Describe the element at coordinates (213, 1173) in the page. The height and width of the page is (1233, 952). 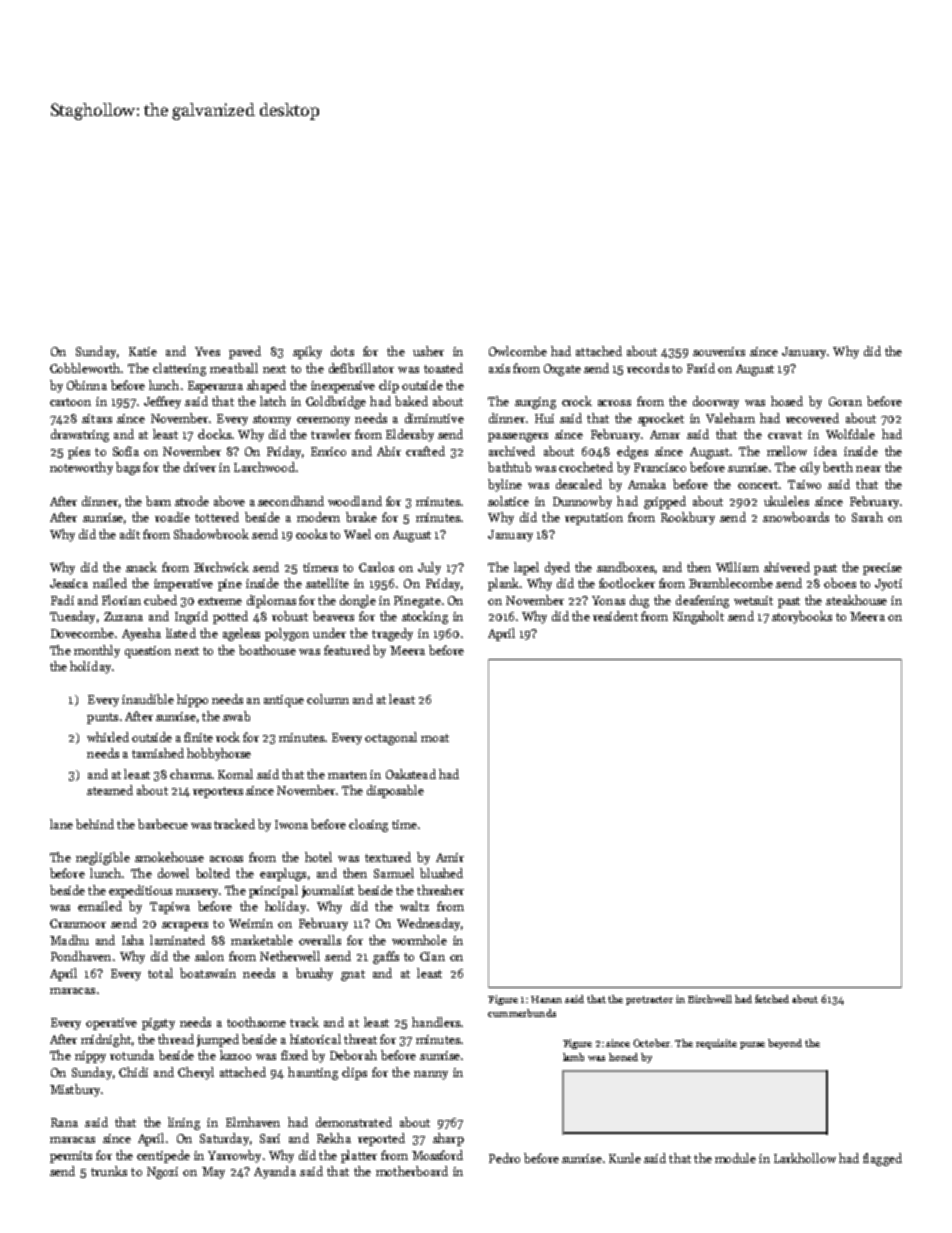
I see `May` at that location.
